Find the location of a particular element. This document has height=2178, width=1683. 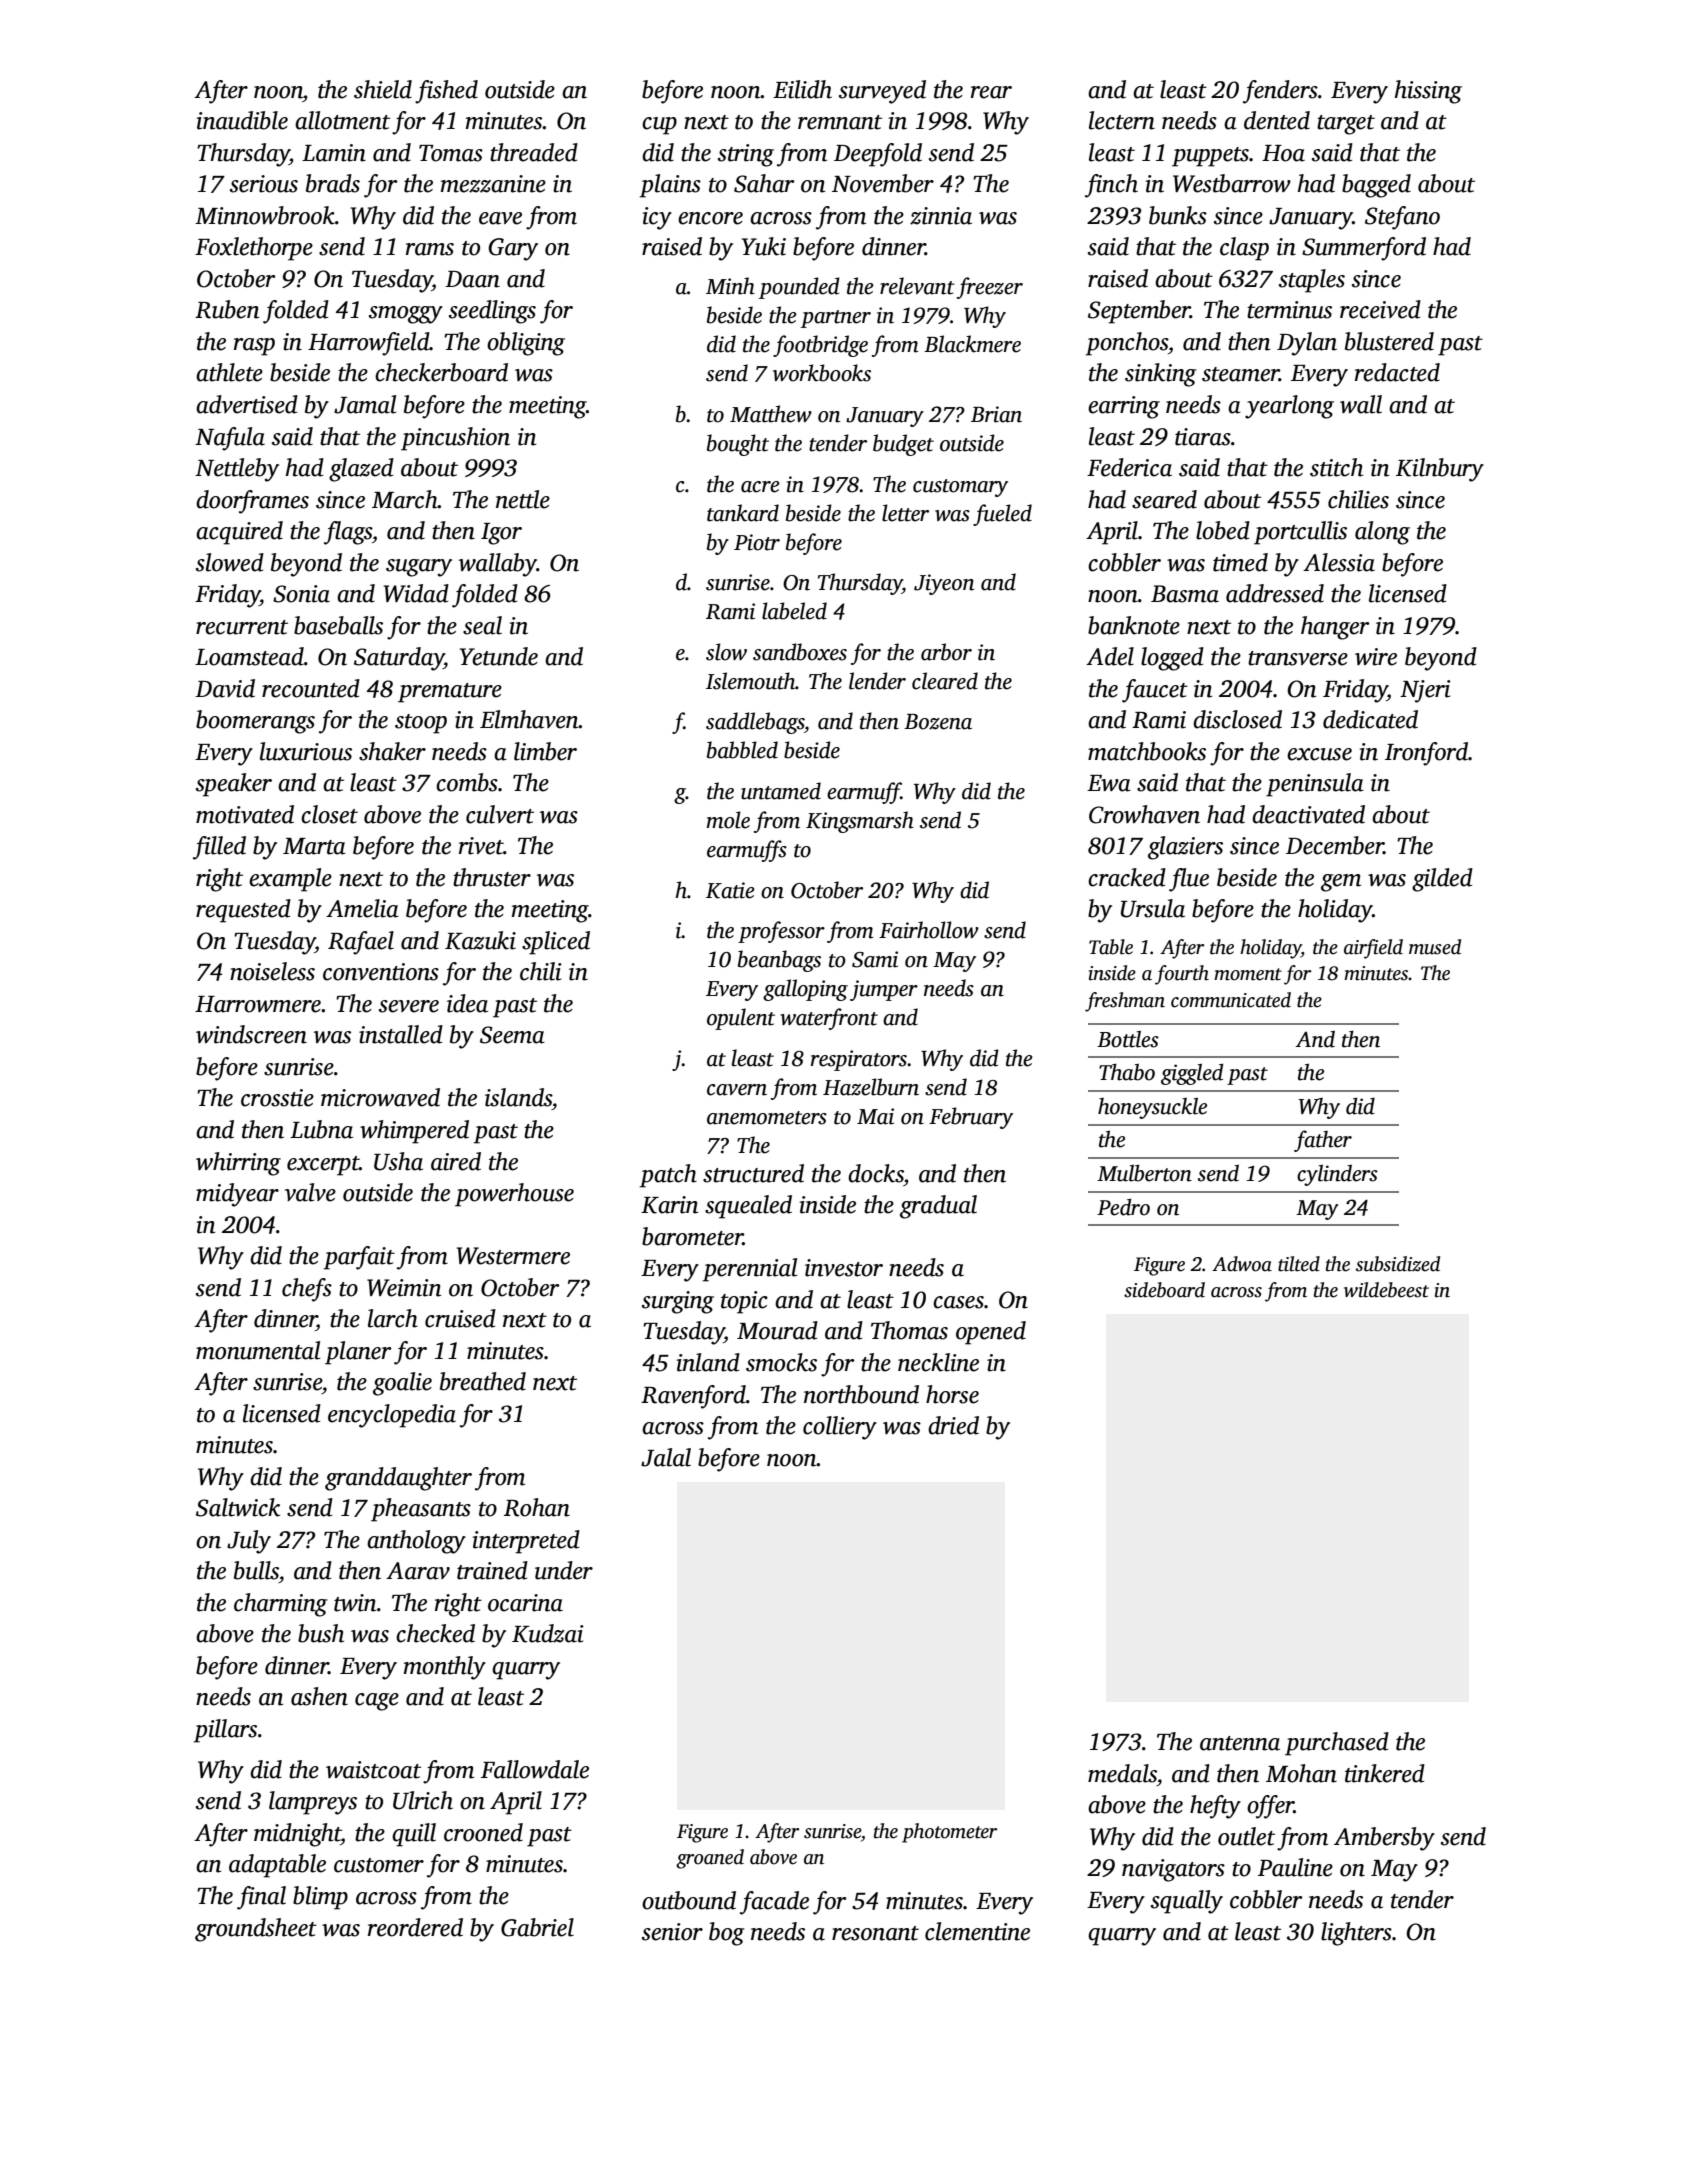

arbor is located at coordinates (946, 652).
